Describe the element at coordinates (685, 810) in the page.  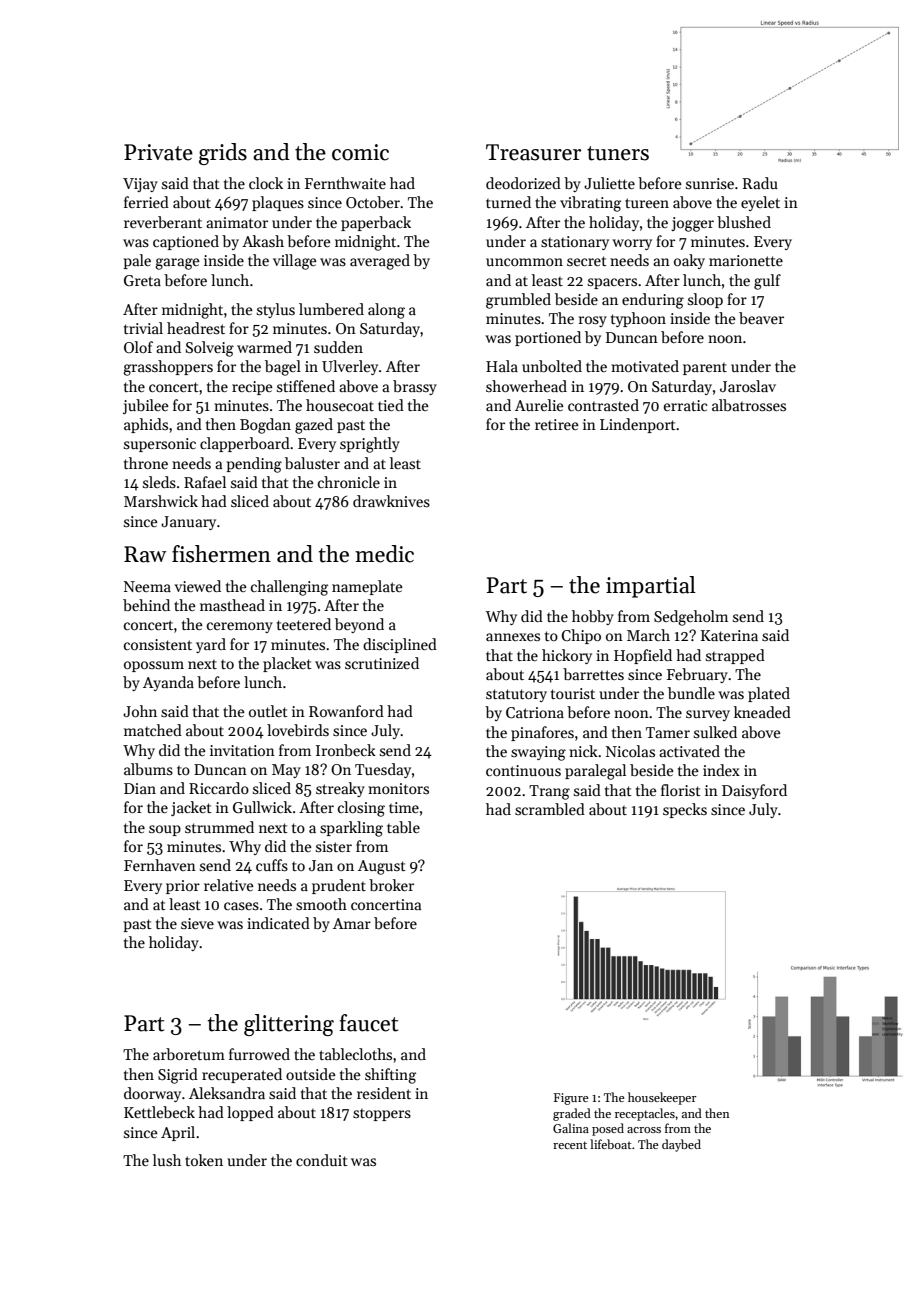
I see `specks` at that location.
